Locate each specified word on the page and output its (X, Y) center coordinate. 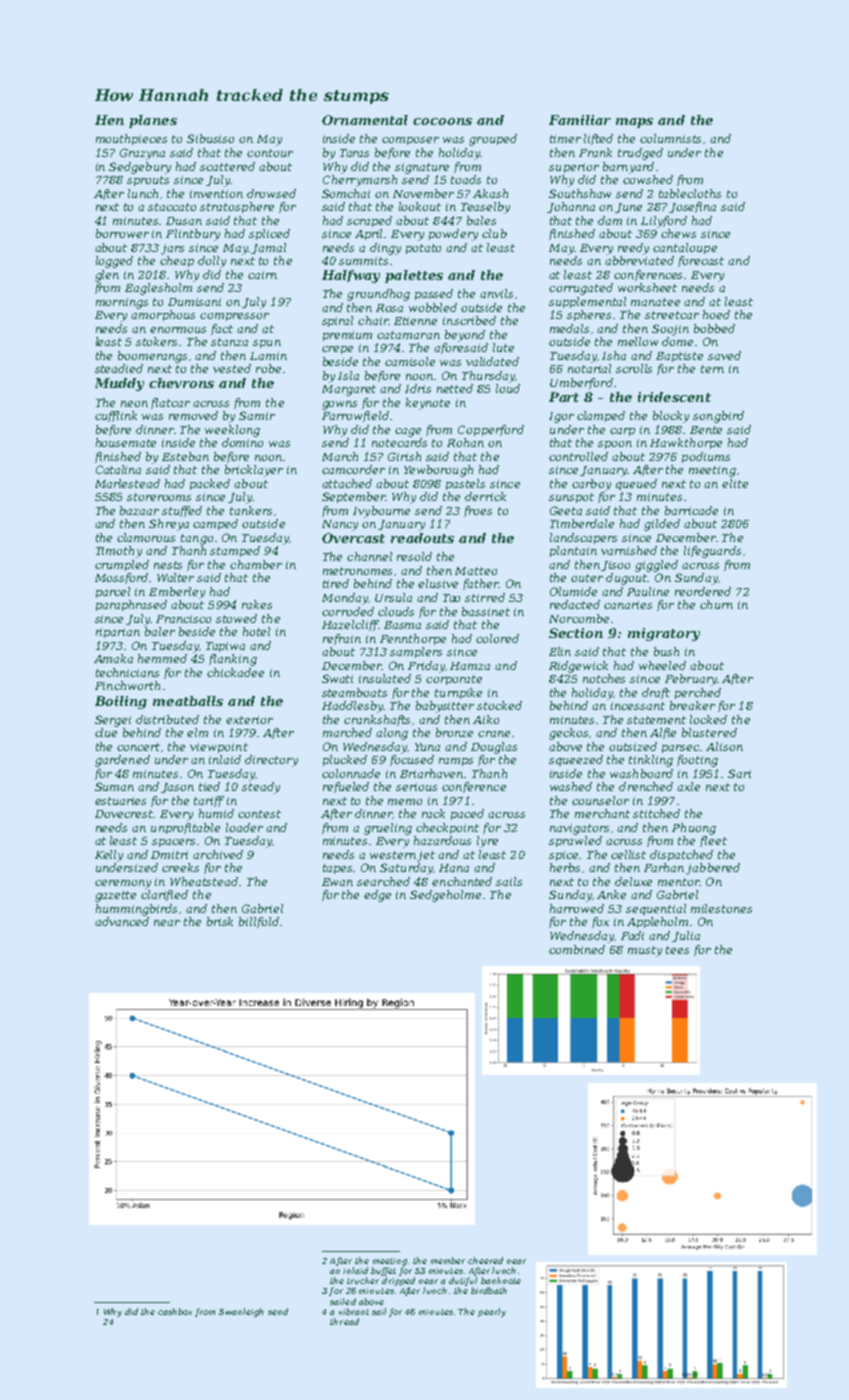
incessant (638, 706)
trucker (363, 1280)
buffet (383, 1271)
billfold (259, 922)
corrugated (581, 289)
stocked (499, 705)
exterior (249, 720)
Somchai (346, 193)
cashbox (175, 1311)
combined (577, 949)
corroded (348, 611)
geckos (568, 734)
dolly (212, 262)
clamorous (146, 537)
